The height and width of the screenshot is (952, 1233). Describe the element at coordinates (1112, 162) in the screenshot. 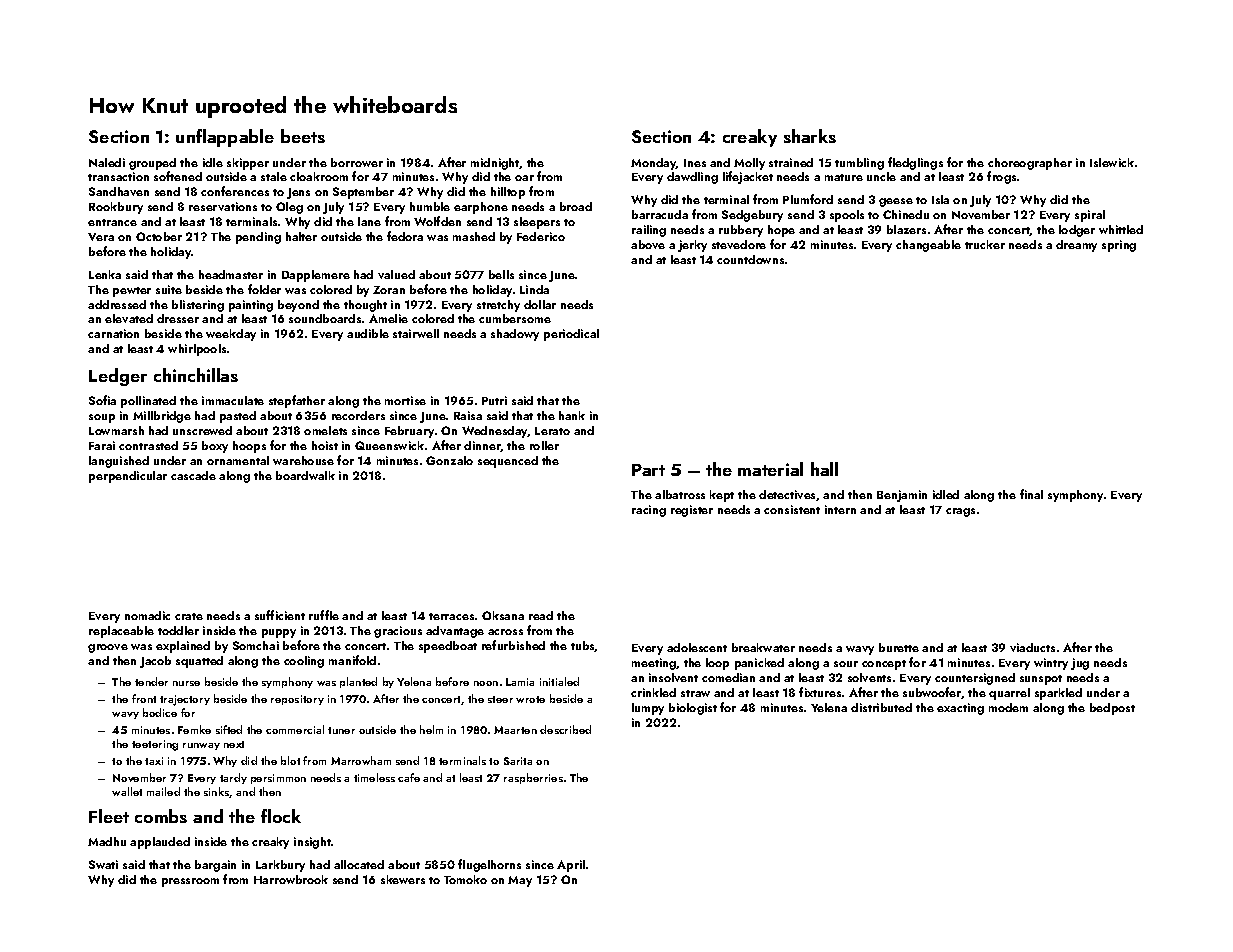

I see `Islewick` at that location.
